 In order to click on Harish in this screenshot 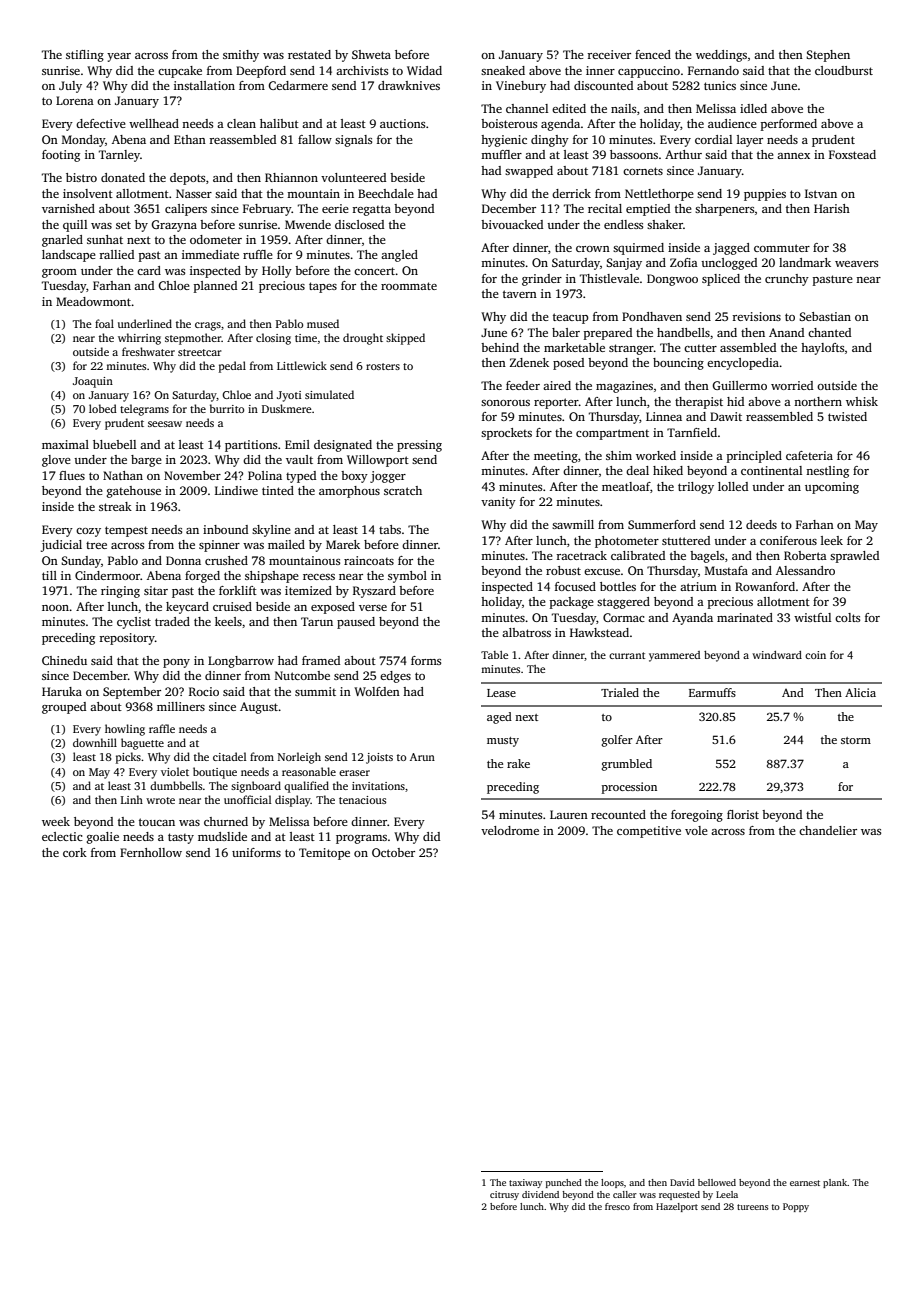, I will do `click(832, 208)`.
